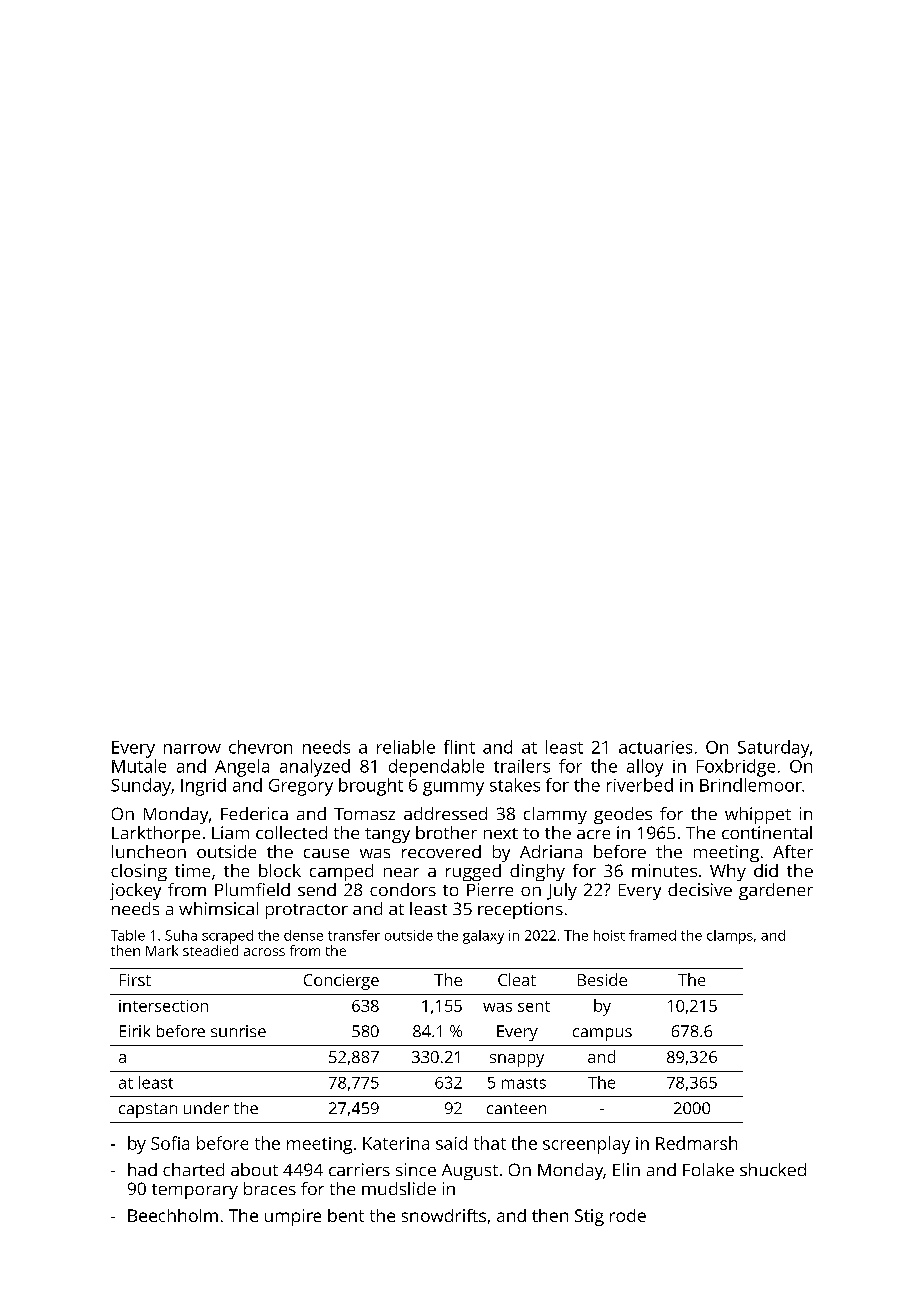 The height and width of the page is (1311, 924). I want to click on actuaries, so click(655, 747).
